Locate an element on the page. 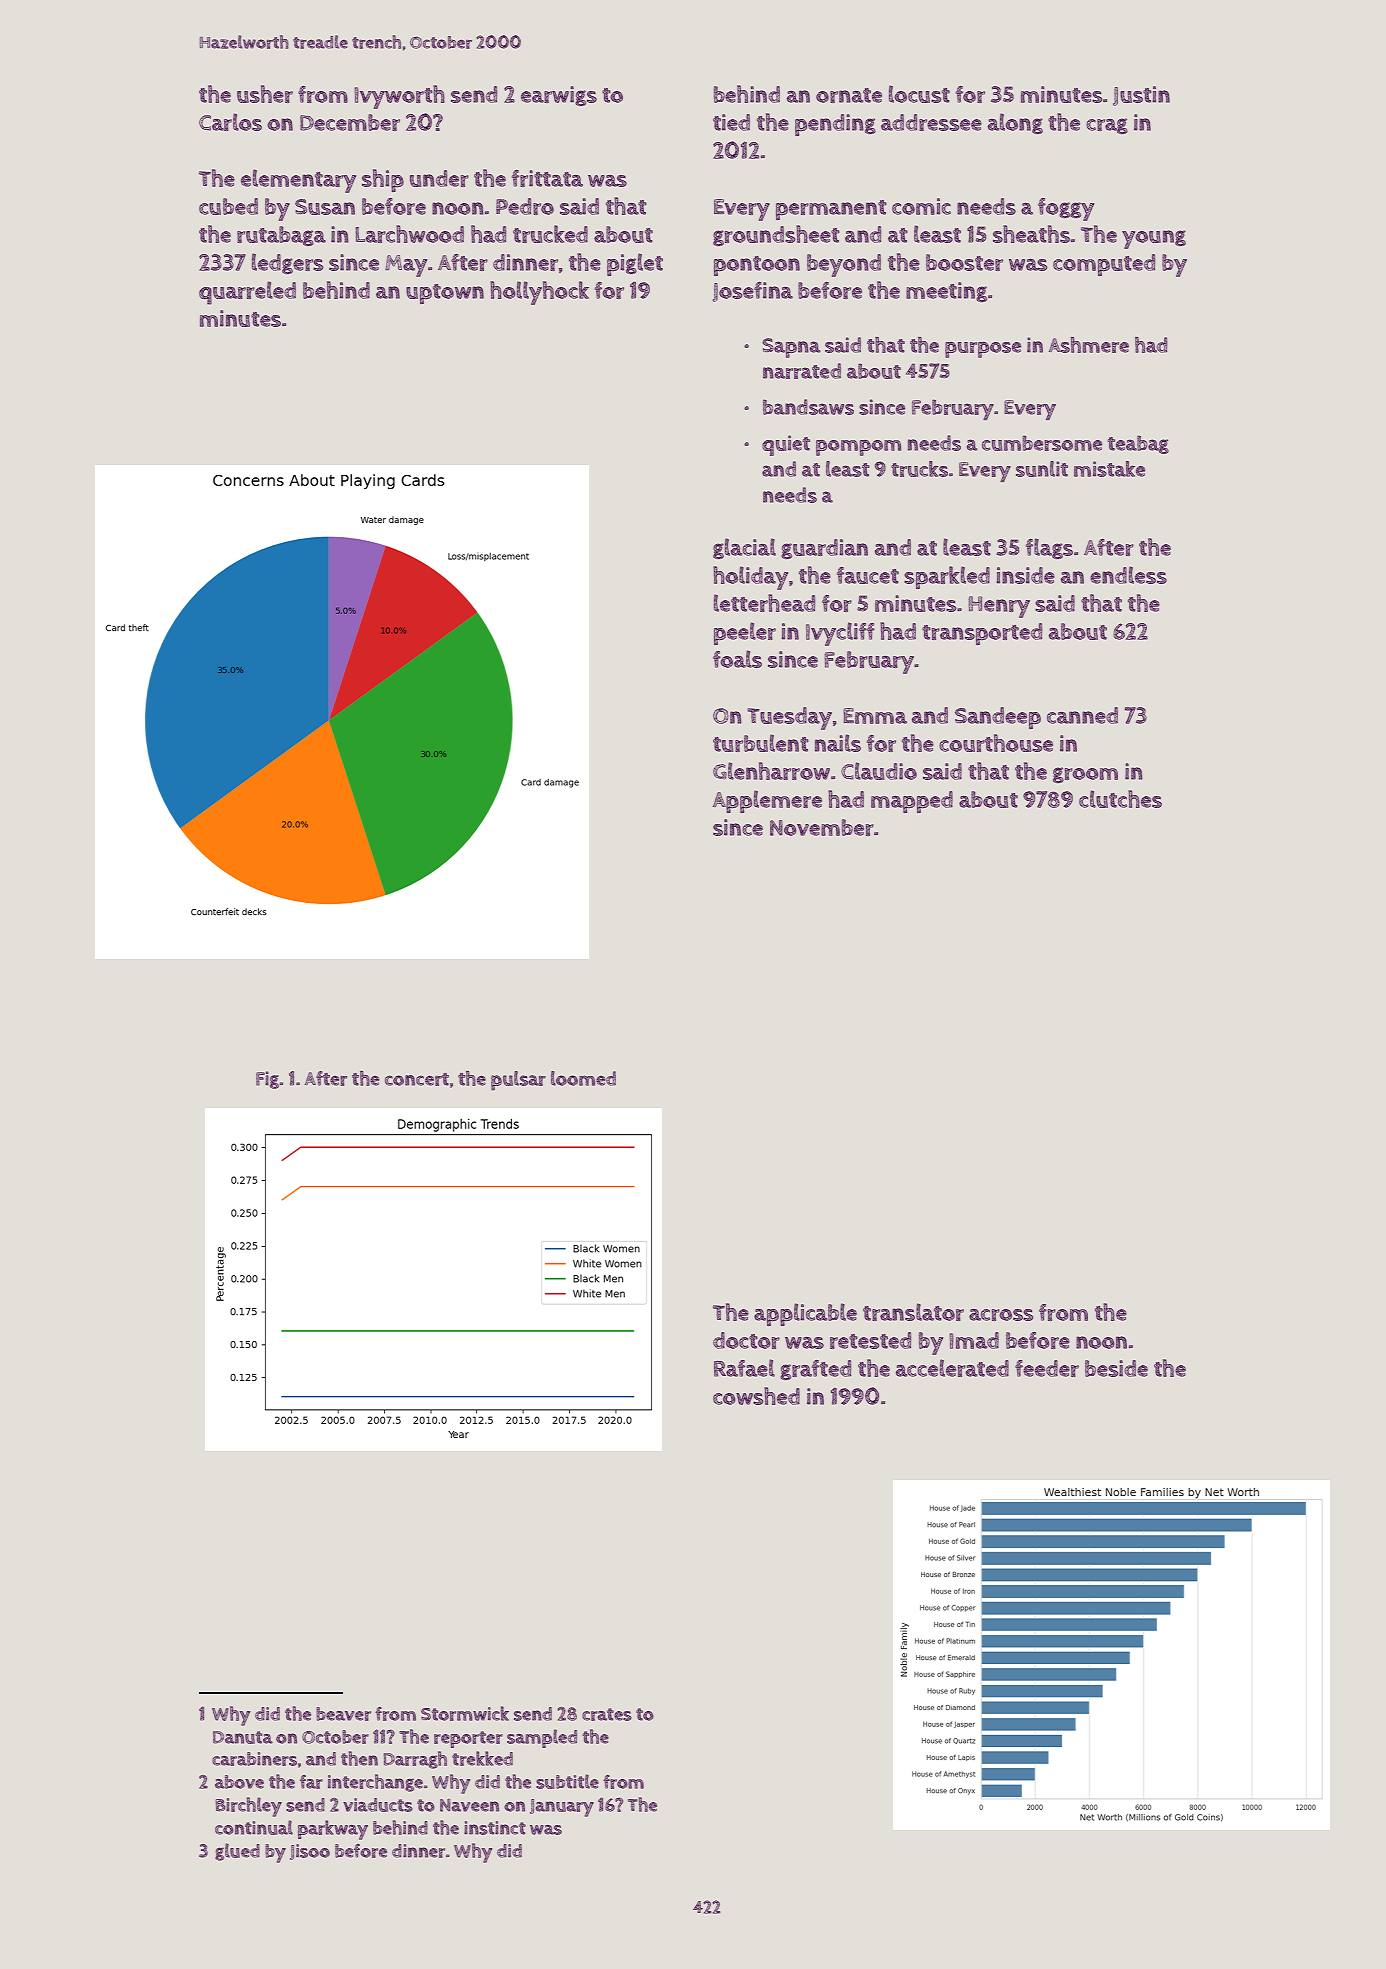 The width and height of the document is (1386, 1969). loomed is located at coordinates (583, 1078).
